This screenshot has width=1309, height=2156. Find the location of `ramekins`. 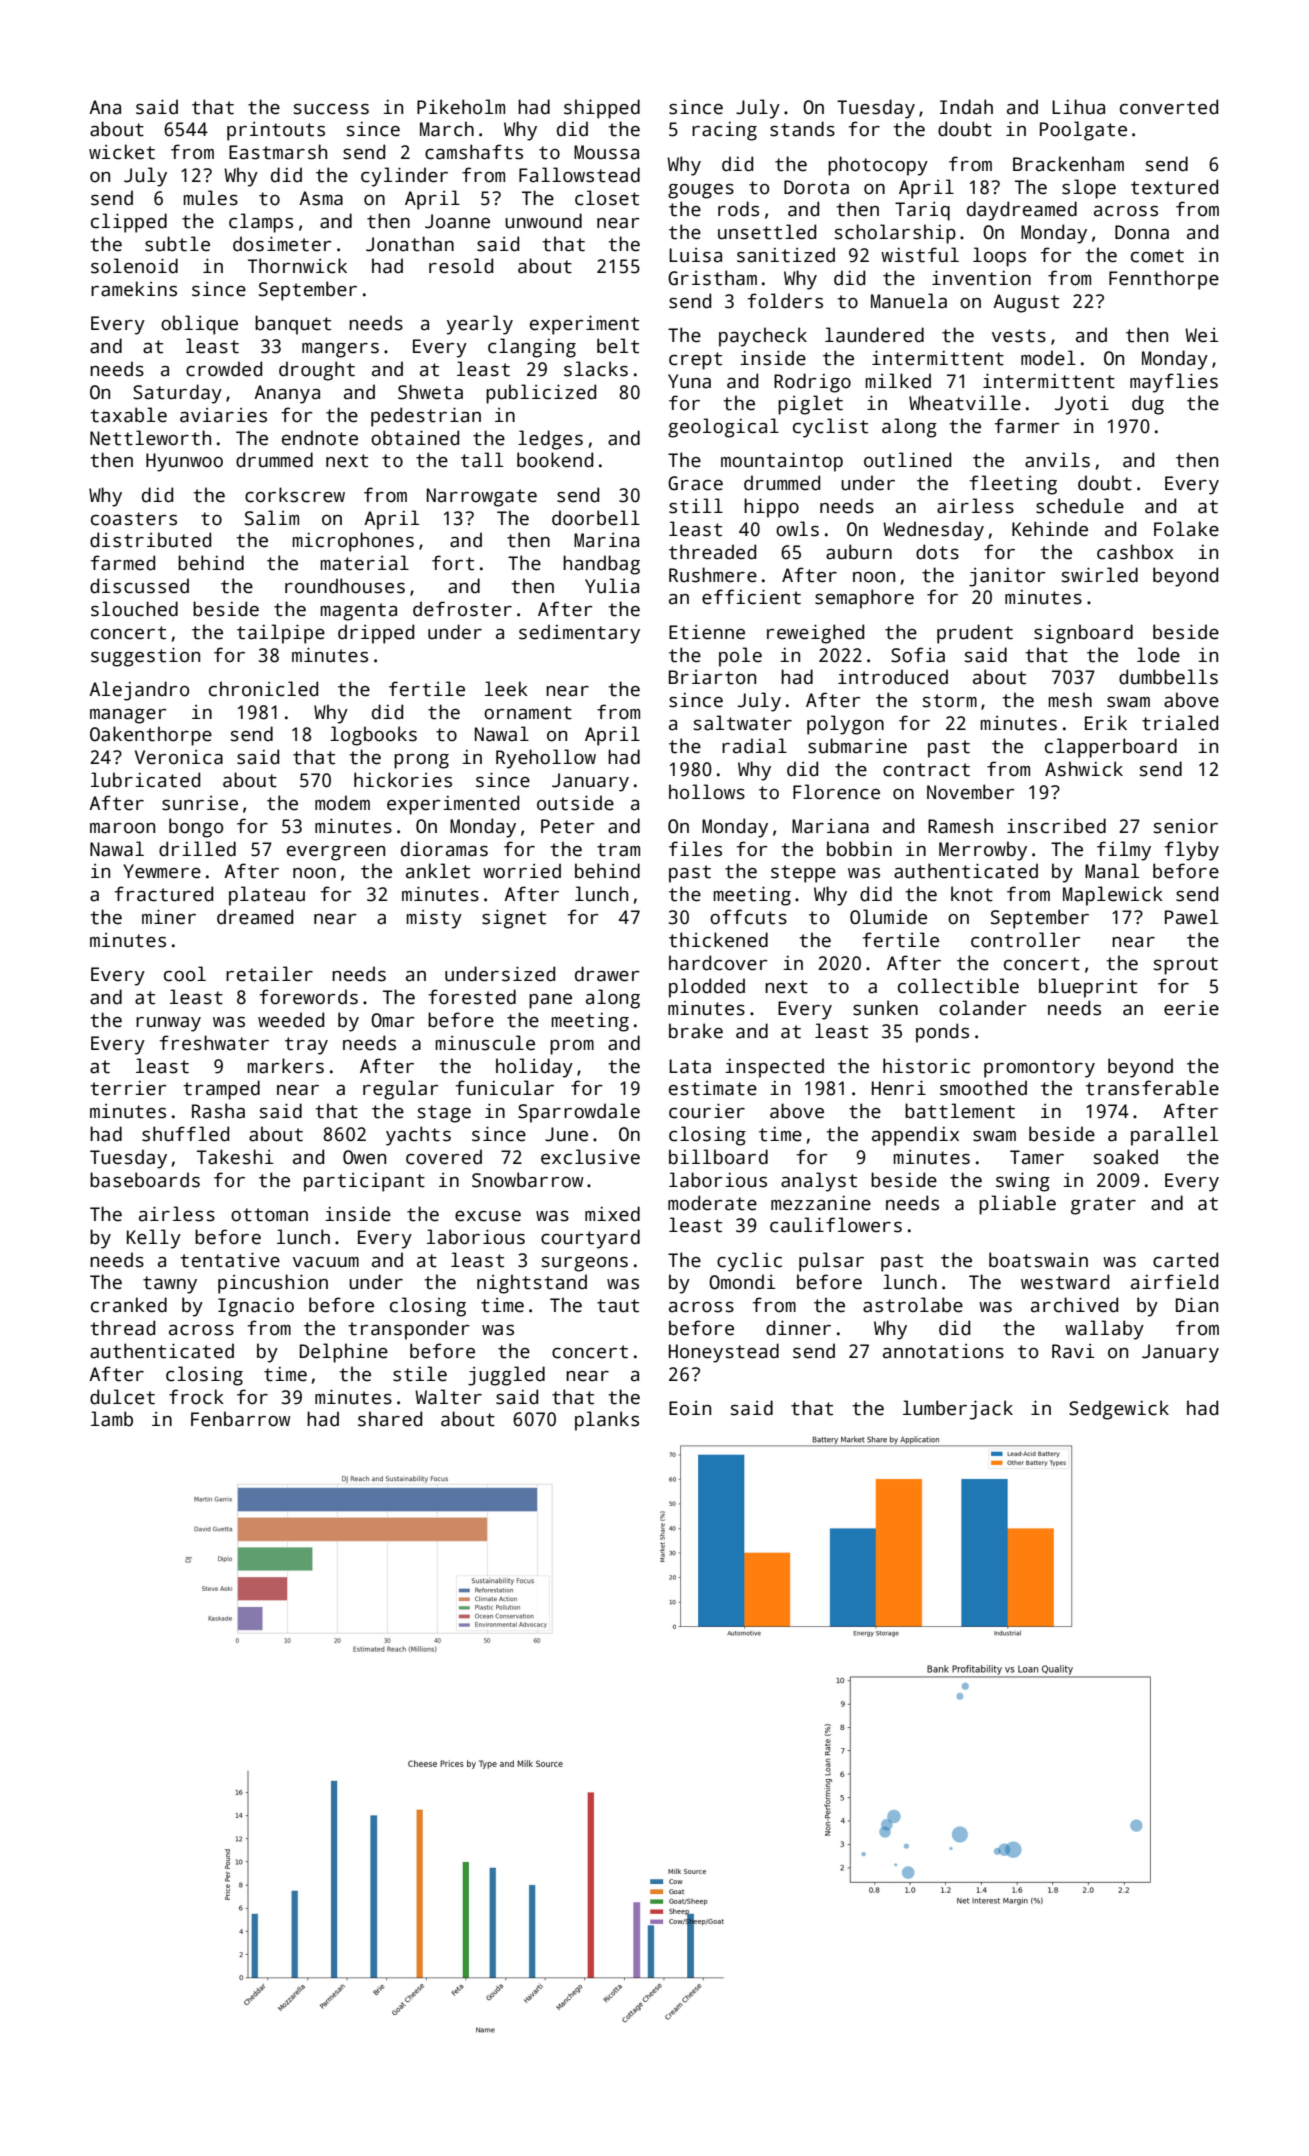

ramekins is located at coordinates (134, 289).
